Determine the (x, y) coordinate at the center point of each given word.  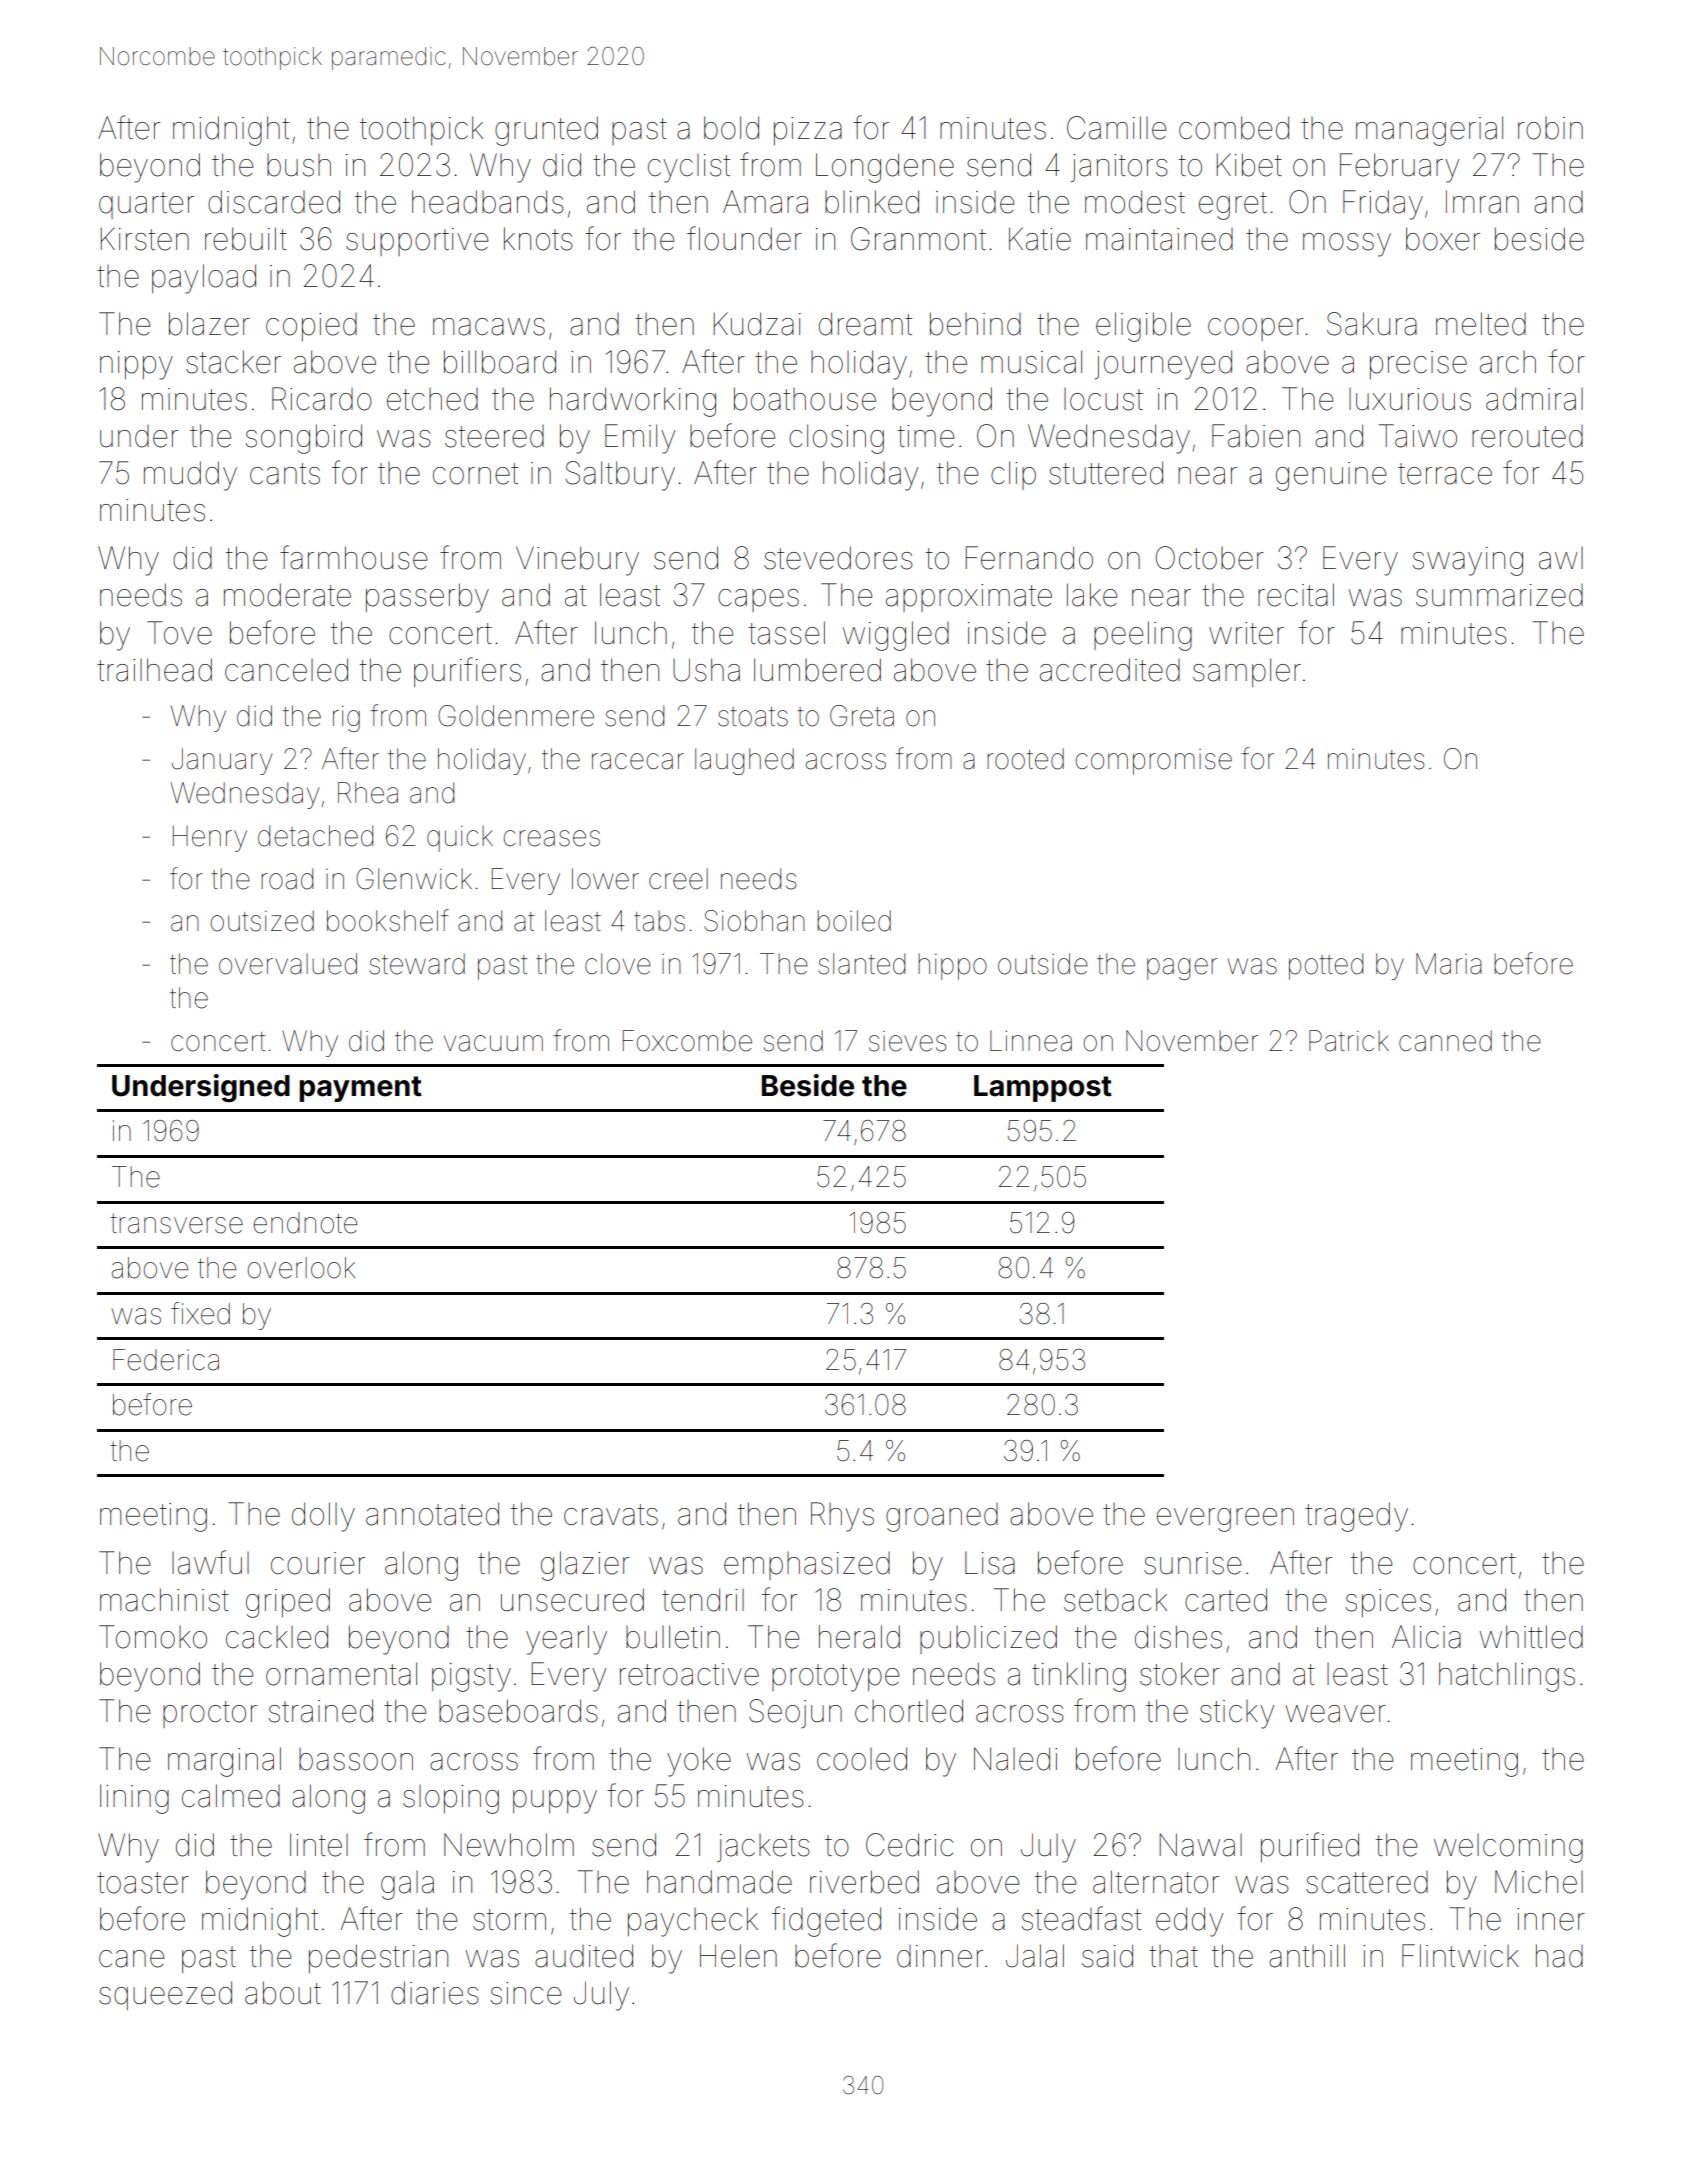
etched (432, 399)
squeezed (165, 1995)
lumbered (817, 670)
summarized (1499, 595)
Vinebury (577, 561)
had (1559, 1956)
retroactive (689, 1674)
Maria (1449, 964)
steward (417, 964)
